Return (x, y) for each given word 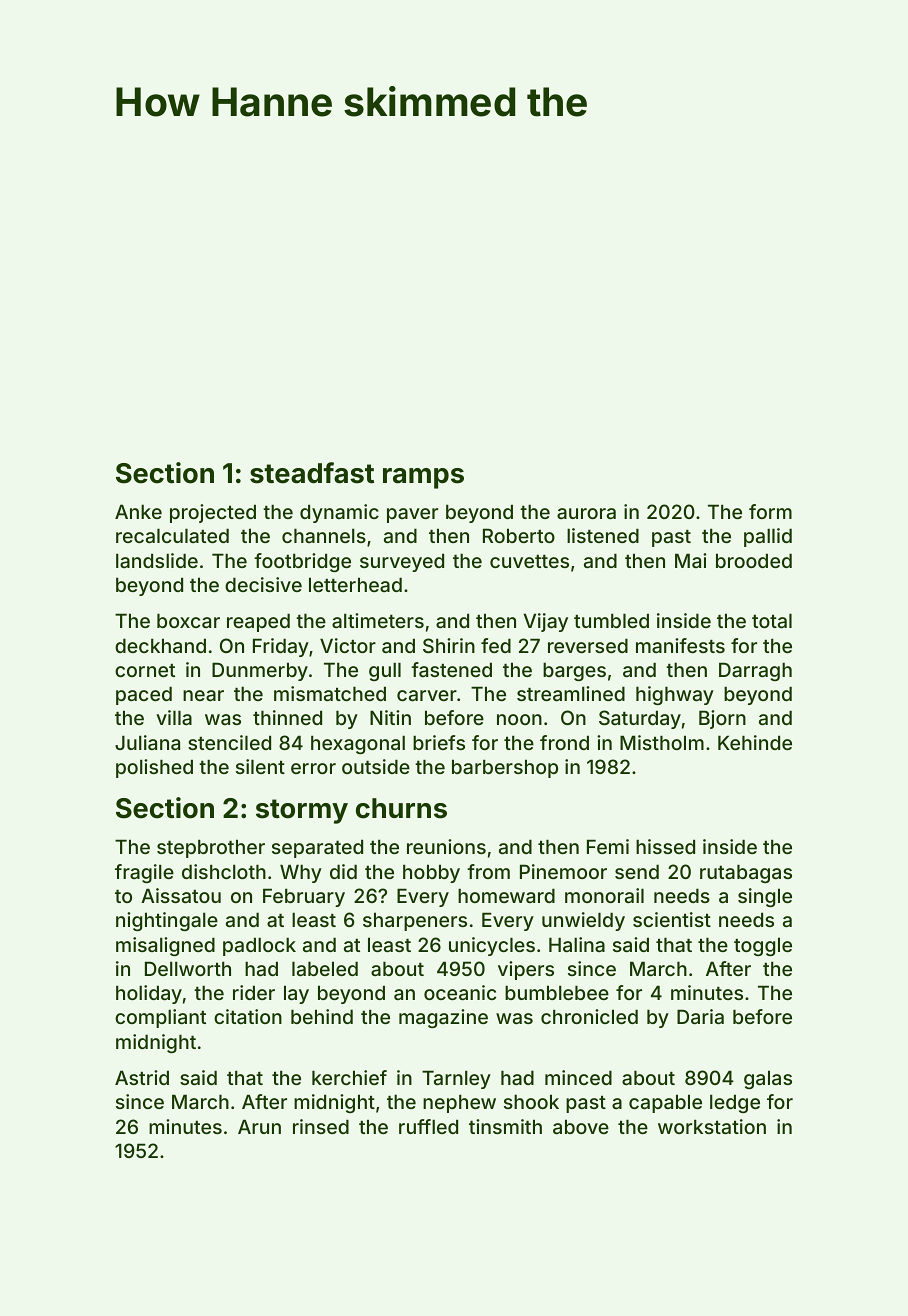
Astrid (142, 1077)
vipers (526, 970)
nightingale (167, 921)
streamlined (571, 693)
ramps (423, 478)
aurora (586, 513)
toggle (763, 946)
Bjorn (722, 719)
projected (213, 513)
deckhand (160, 645)
